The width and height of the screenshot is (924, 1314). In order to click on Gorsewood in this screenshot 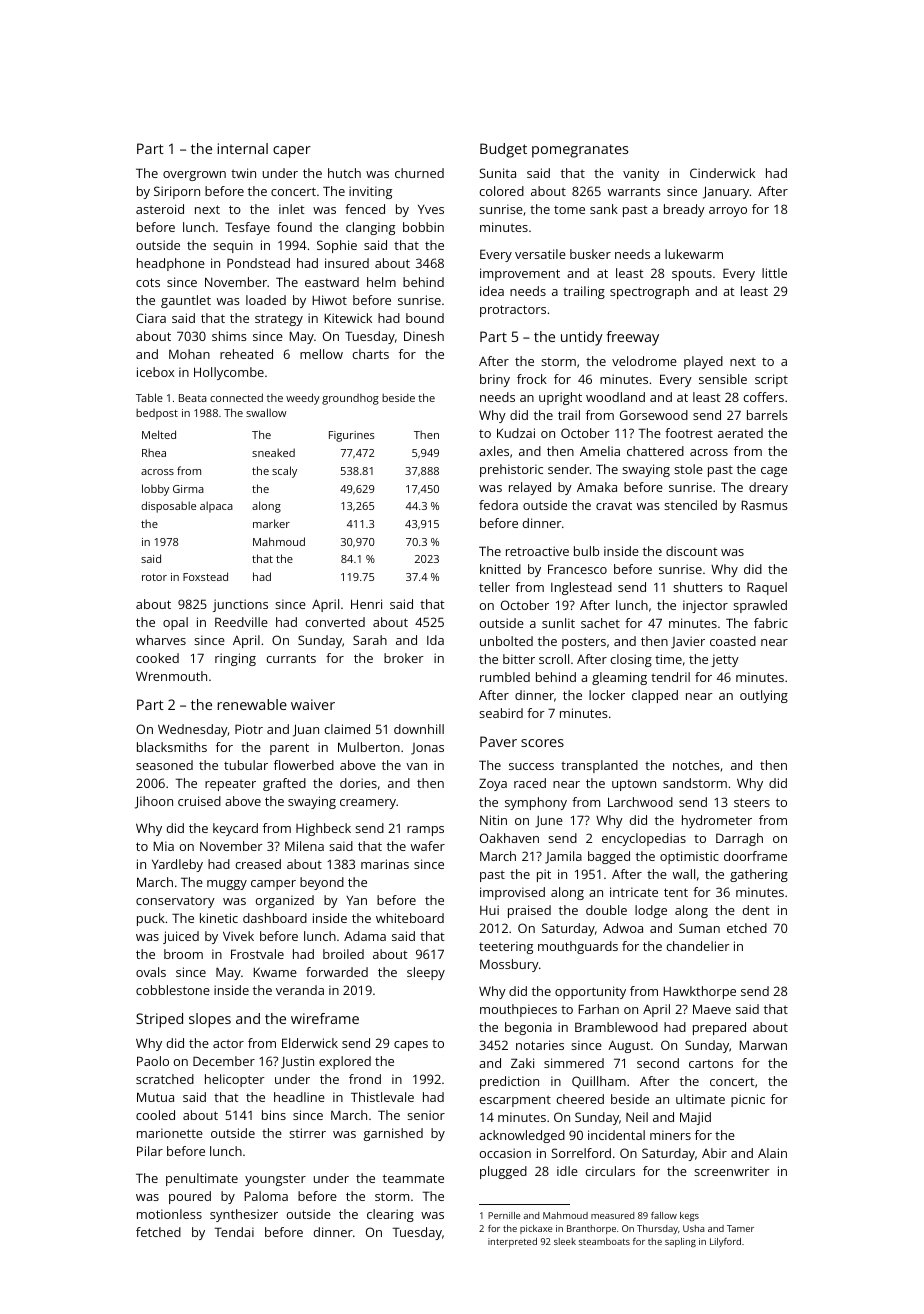, I will do `click(654, 415)`.
